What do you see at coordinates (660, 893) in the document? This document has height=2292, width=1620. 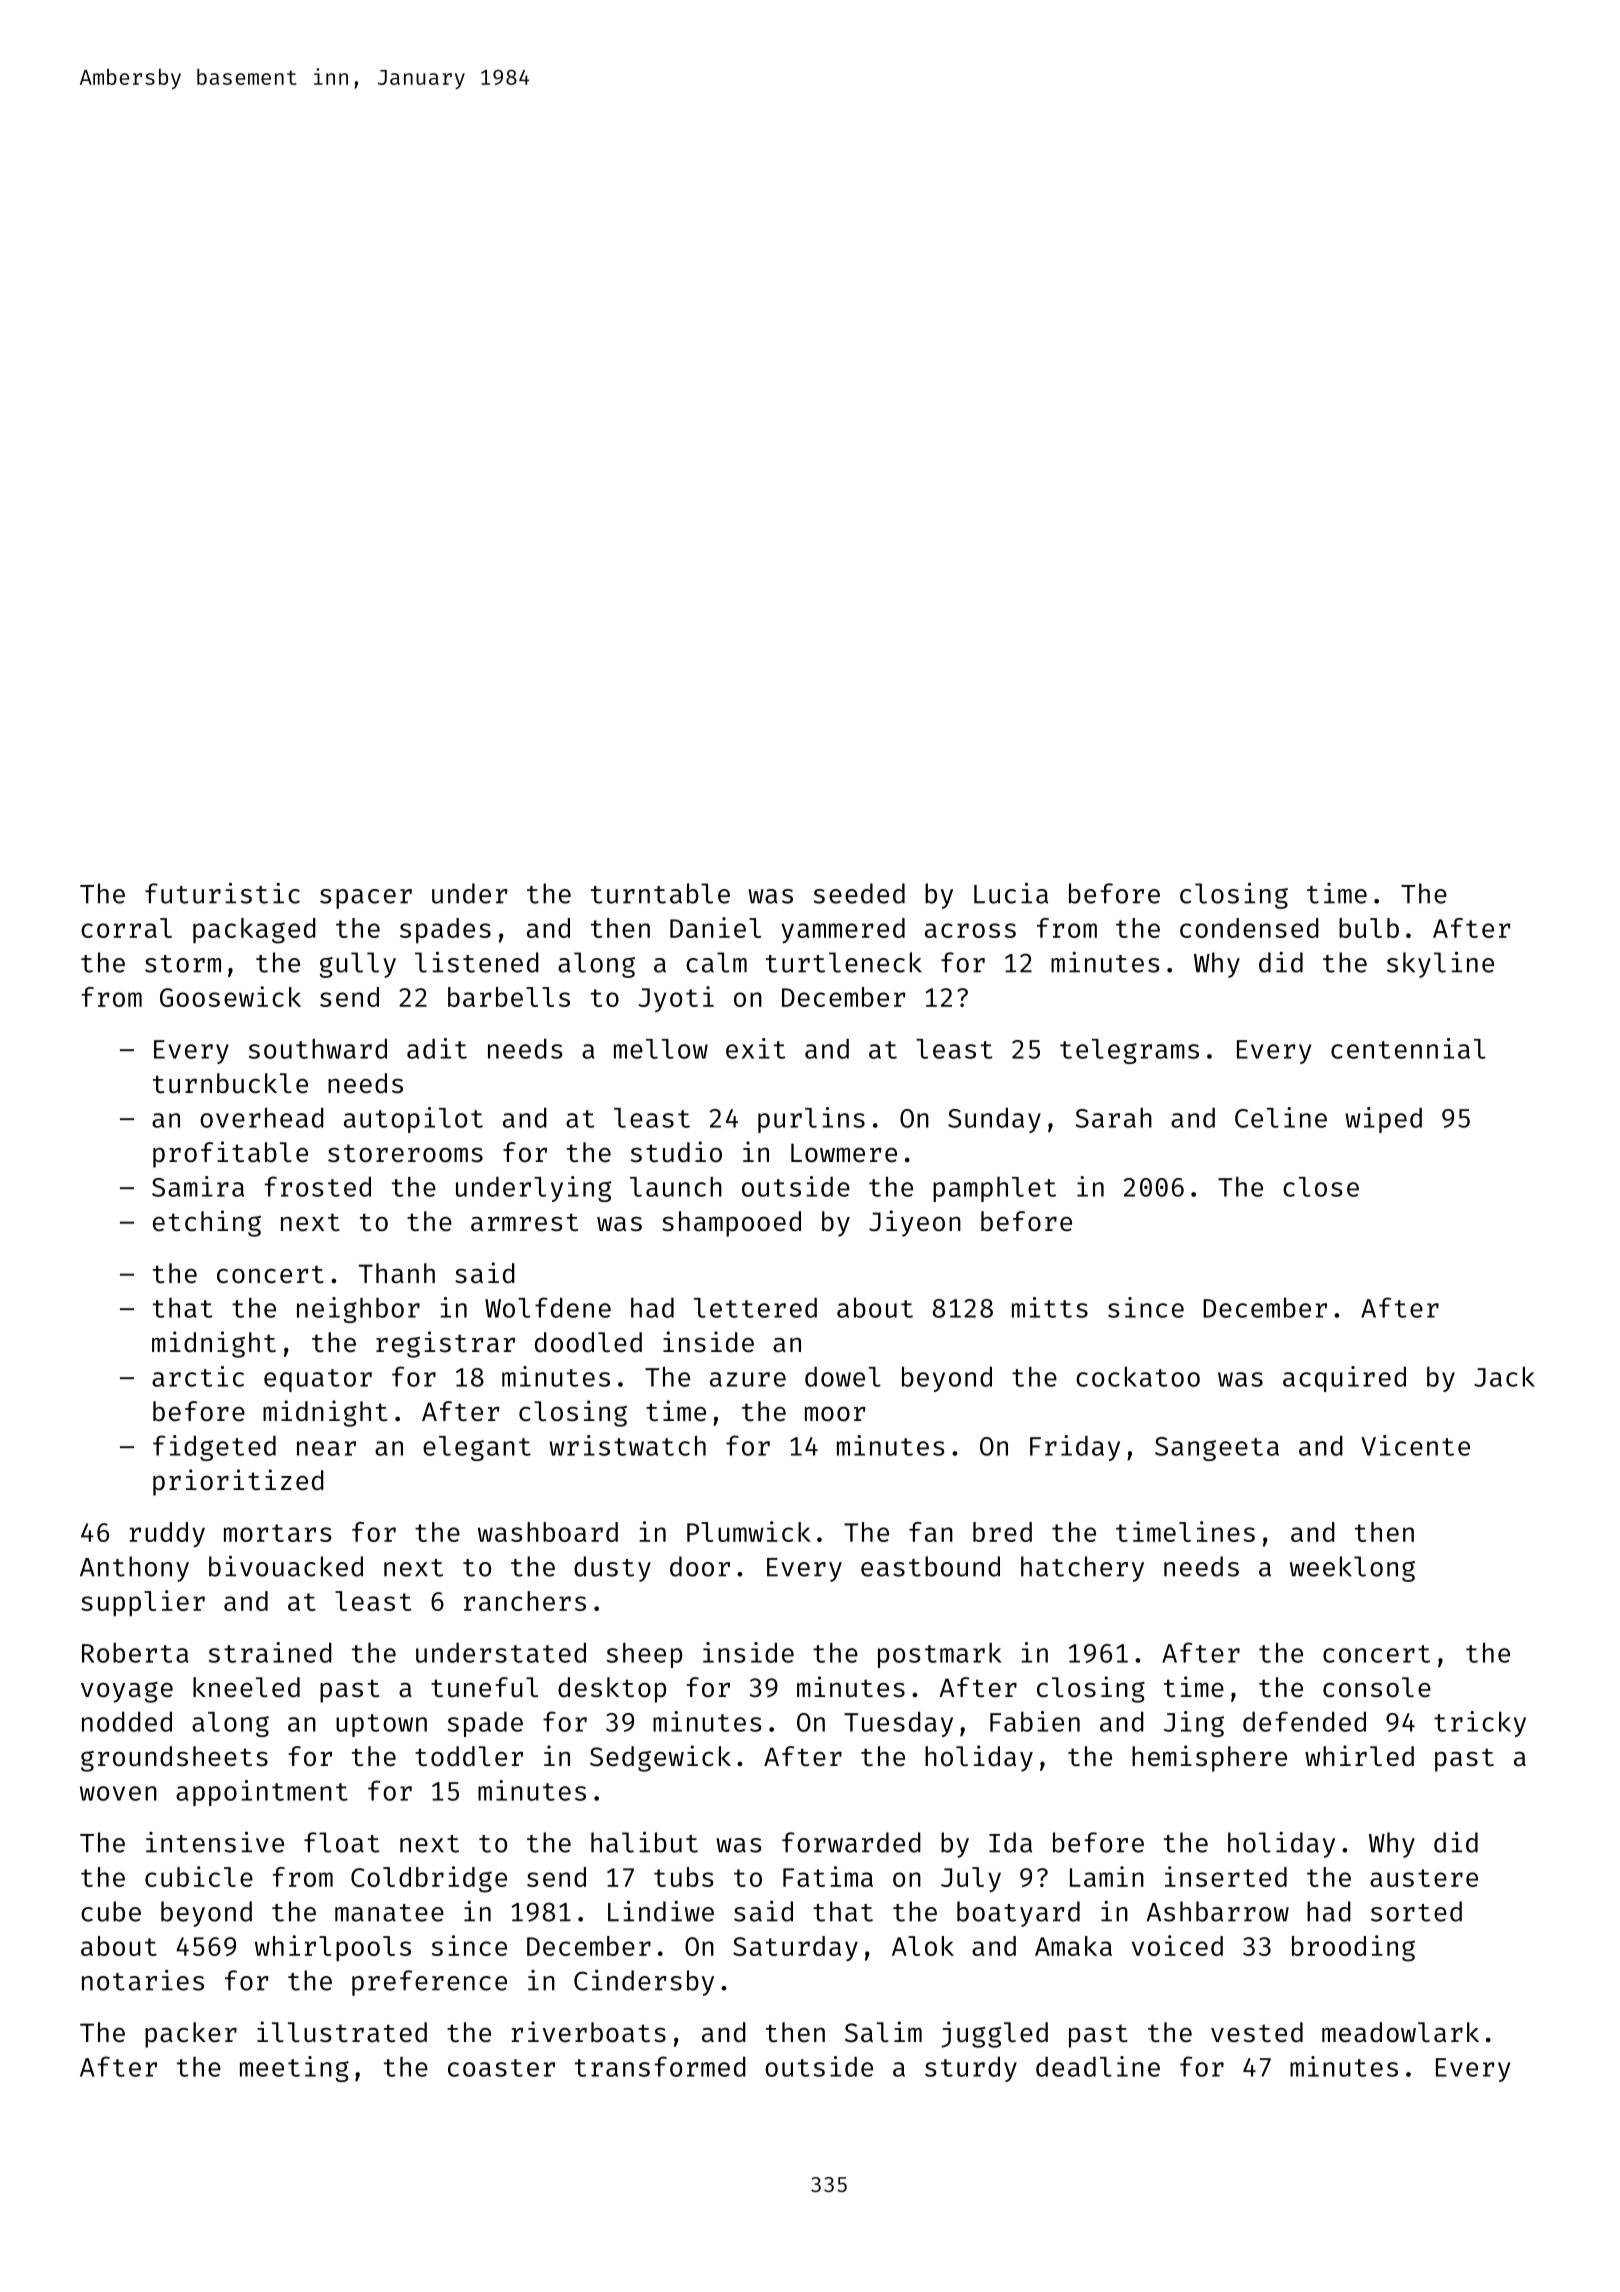 I see `turntable` at bounding box center [660, 893].
